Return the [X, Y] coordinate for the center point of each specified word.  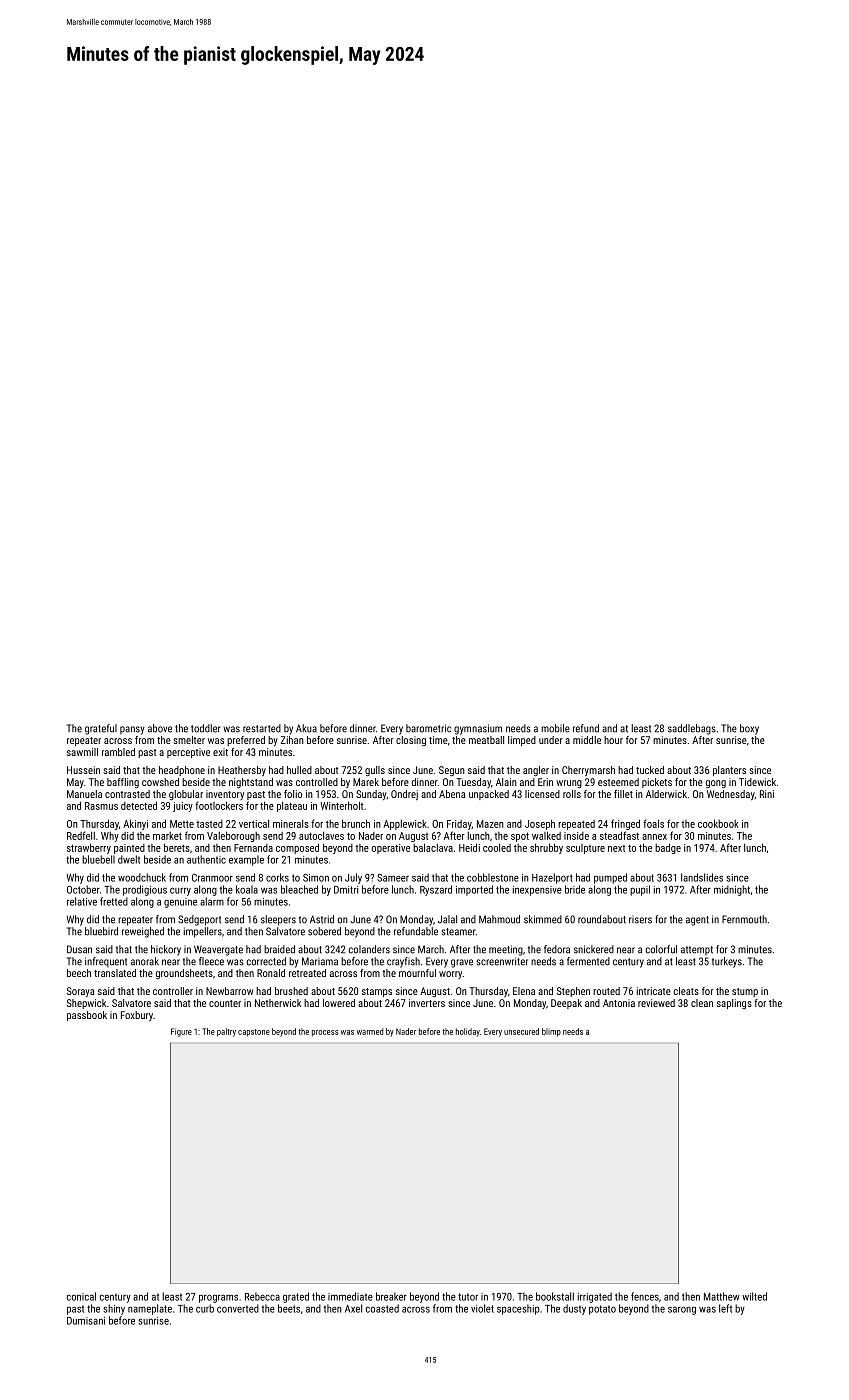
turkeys [727, 962]
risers [640, 920]
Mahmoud [499, 919]
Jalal [447, 919]
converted [238, 1308]
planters [729, 771]
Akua [306, 728]
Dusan [79, 949]
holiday [468, 1032]
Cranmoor [212, 878]
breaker [391, 1296]
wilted [754, 1296]
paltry [226, 1032]
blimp [551, 1032]
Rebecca [262, 1296]
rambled [118, 752]
